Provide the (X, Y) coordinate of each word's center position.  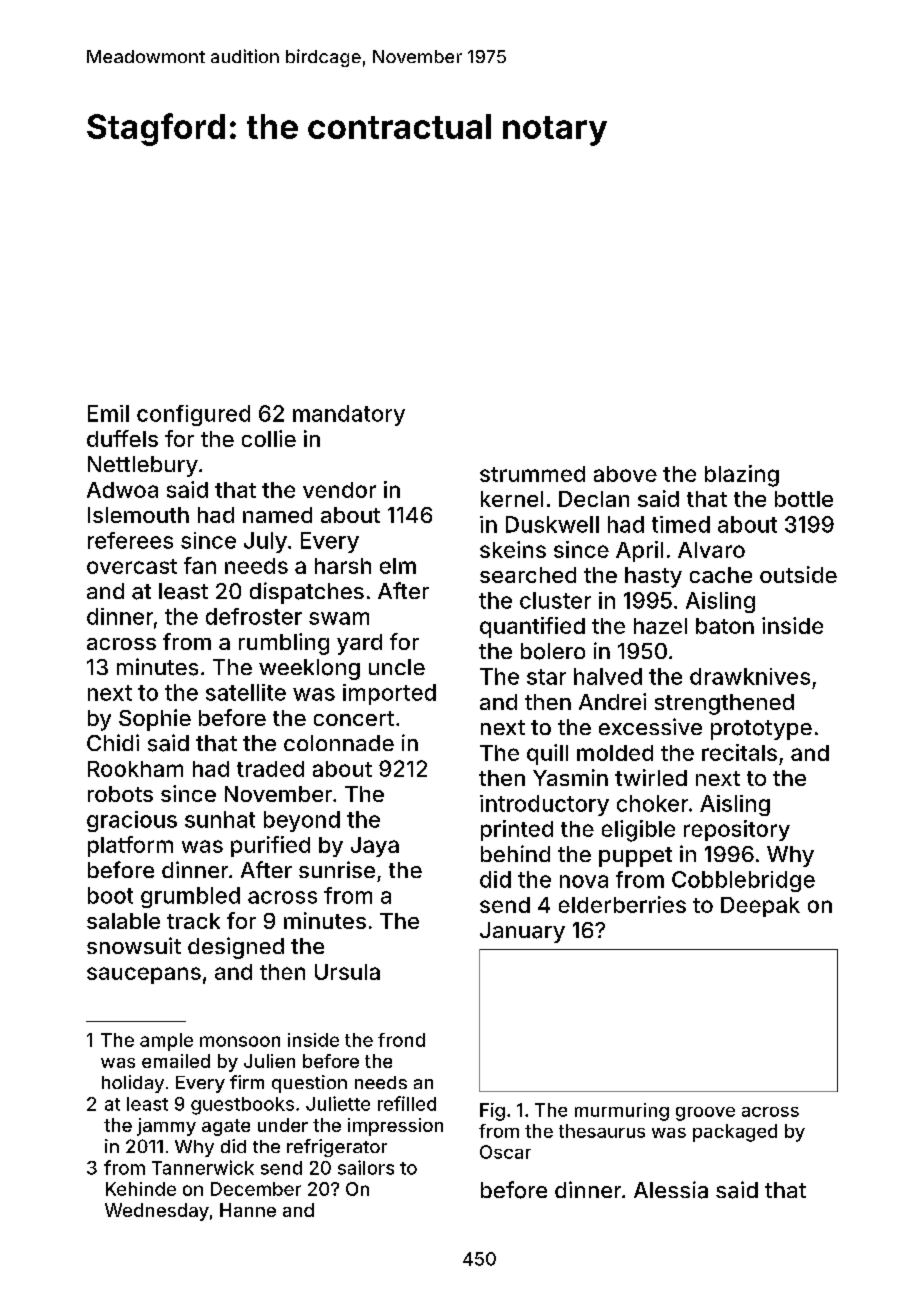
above (625, 474)
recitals (739, 752)
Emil (108, 413)
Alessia (671, 1190)
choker (652, 803)
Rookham (135, 769)
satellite (246, 692)
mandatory (349, 415)
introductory (544, 805)
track (193, 921)
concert (354, 718)
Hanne (248, 1210)
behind (515, 853)
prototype (761, 730)
